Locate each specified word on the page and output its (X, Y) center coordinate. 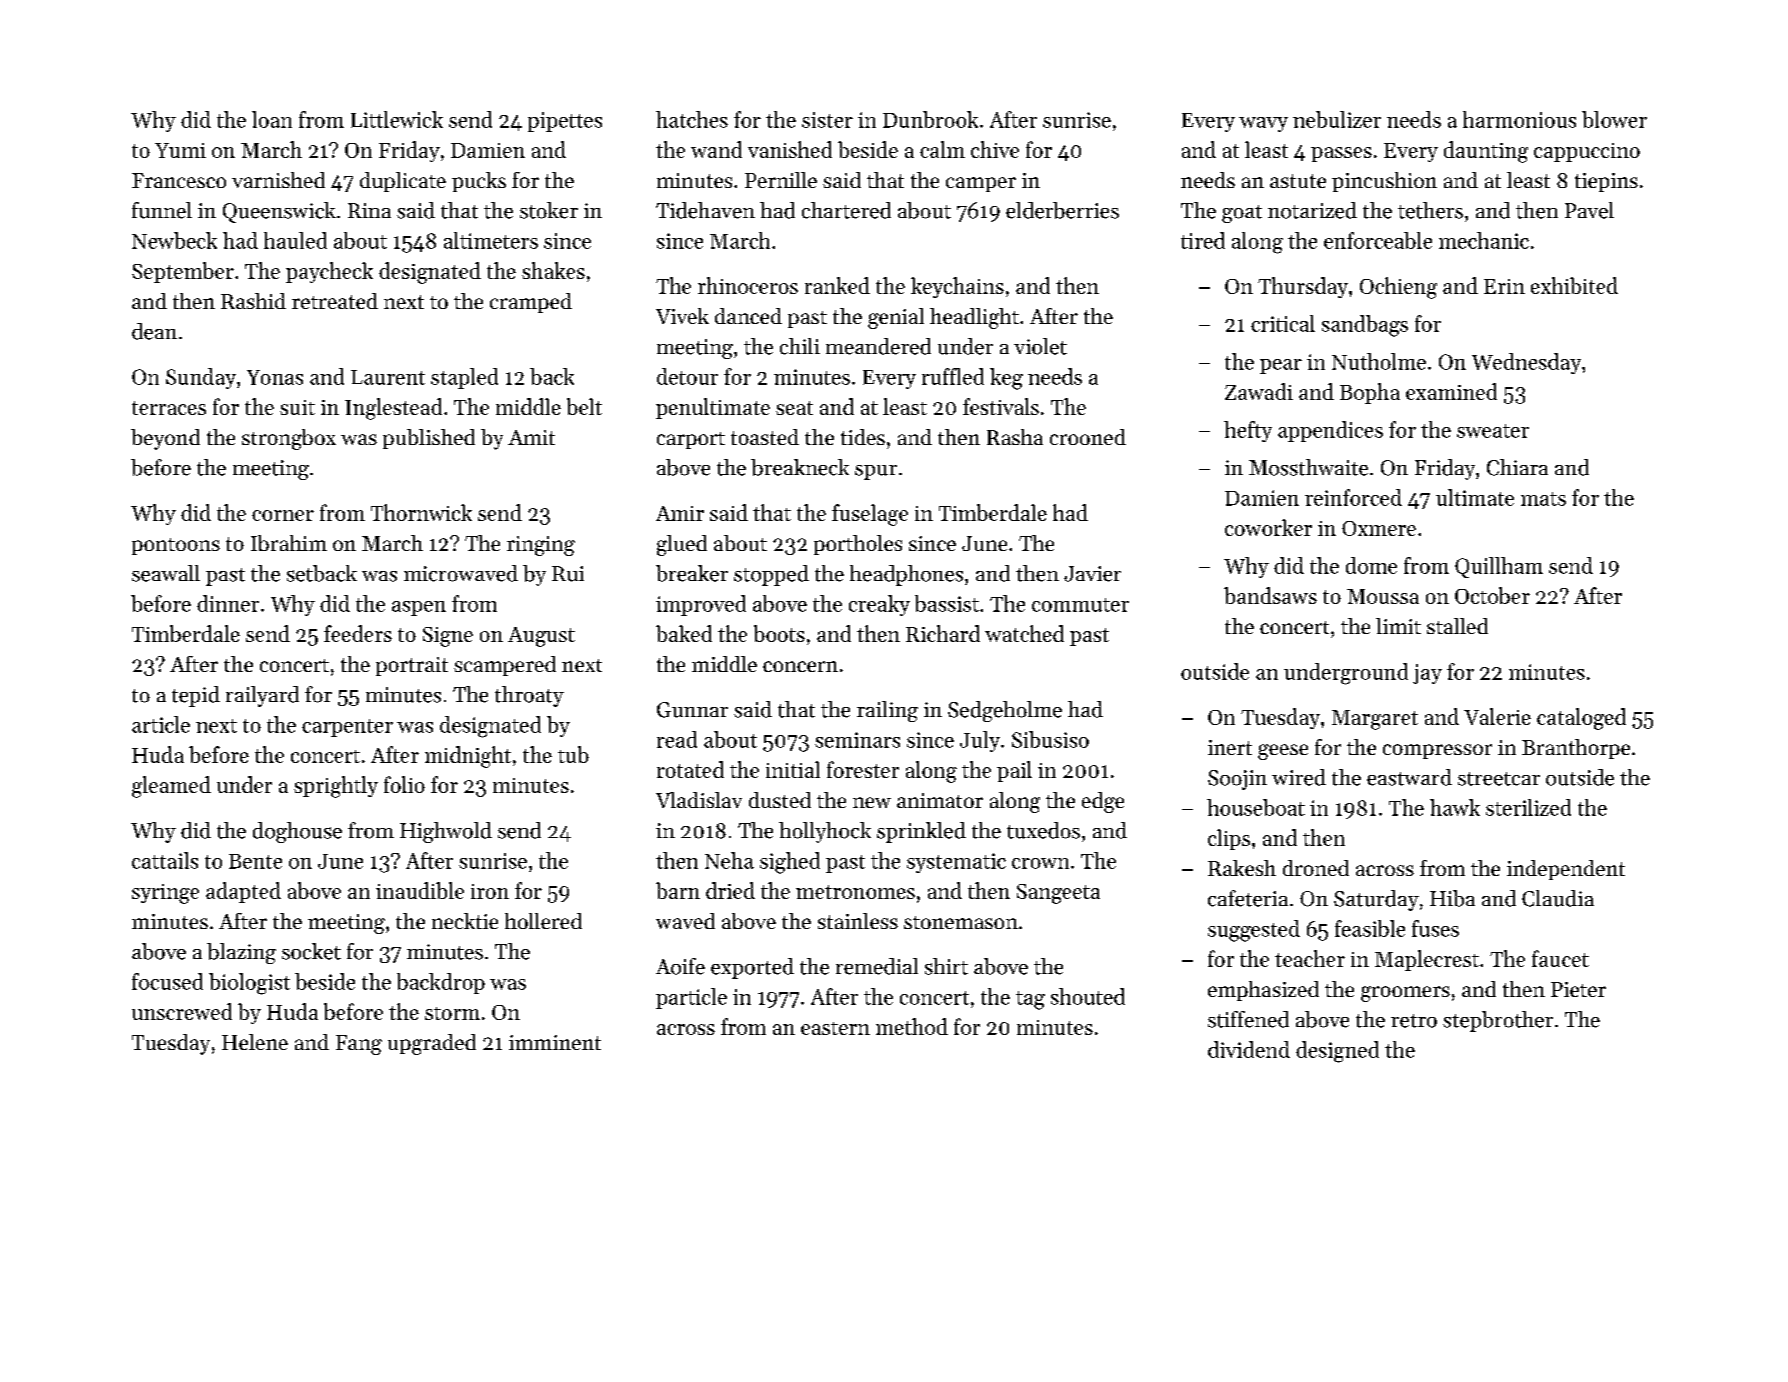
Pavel (1589, 210)
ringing (541, 546)
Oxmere (1379, 528)
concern (800, 666)
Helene (255, 1042)
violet (1040, 346)
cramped (531, 303)
